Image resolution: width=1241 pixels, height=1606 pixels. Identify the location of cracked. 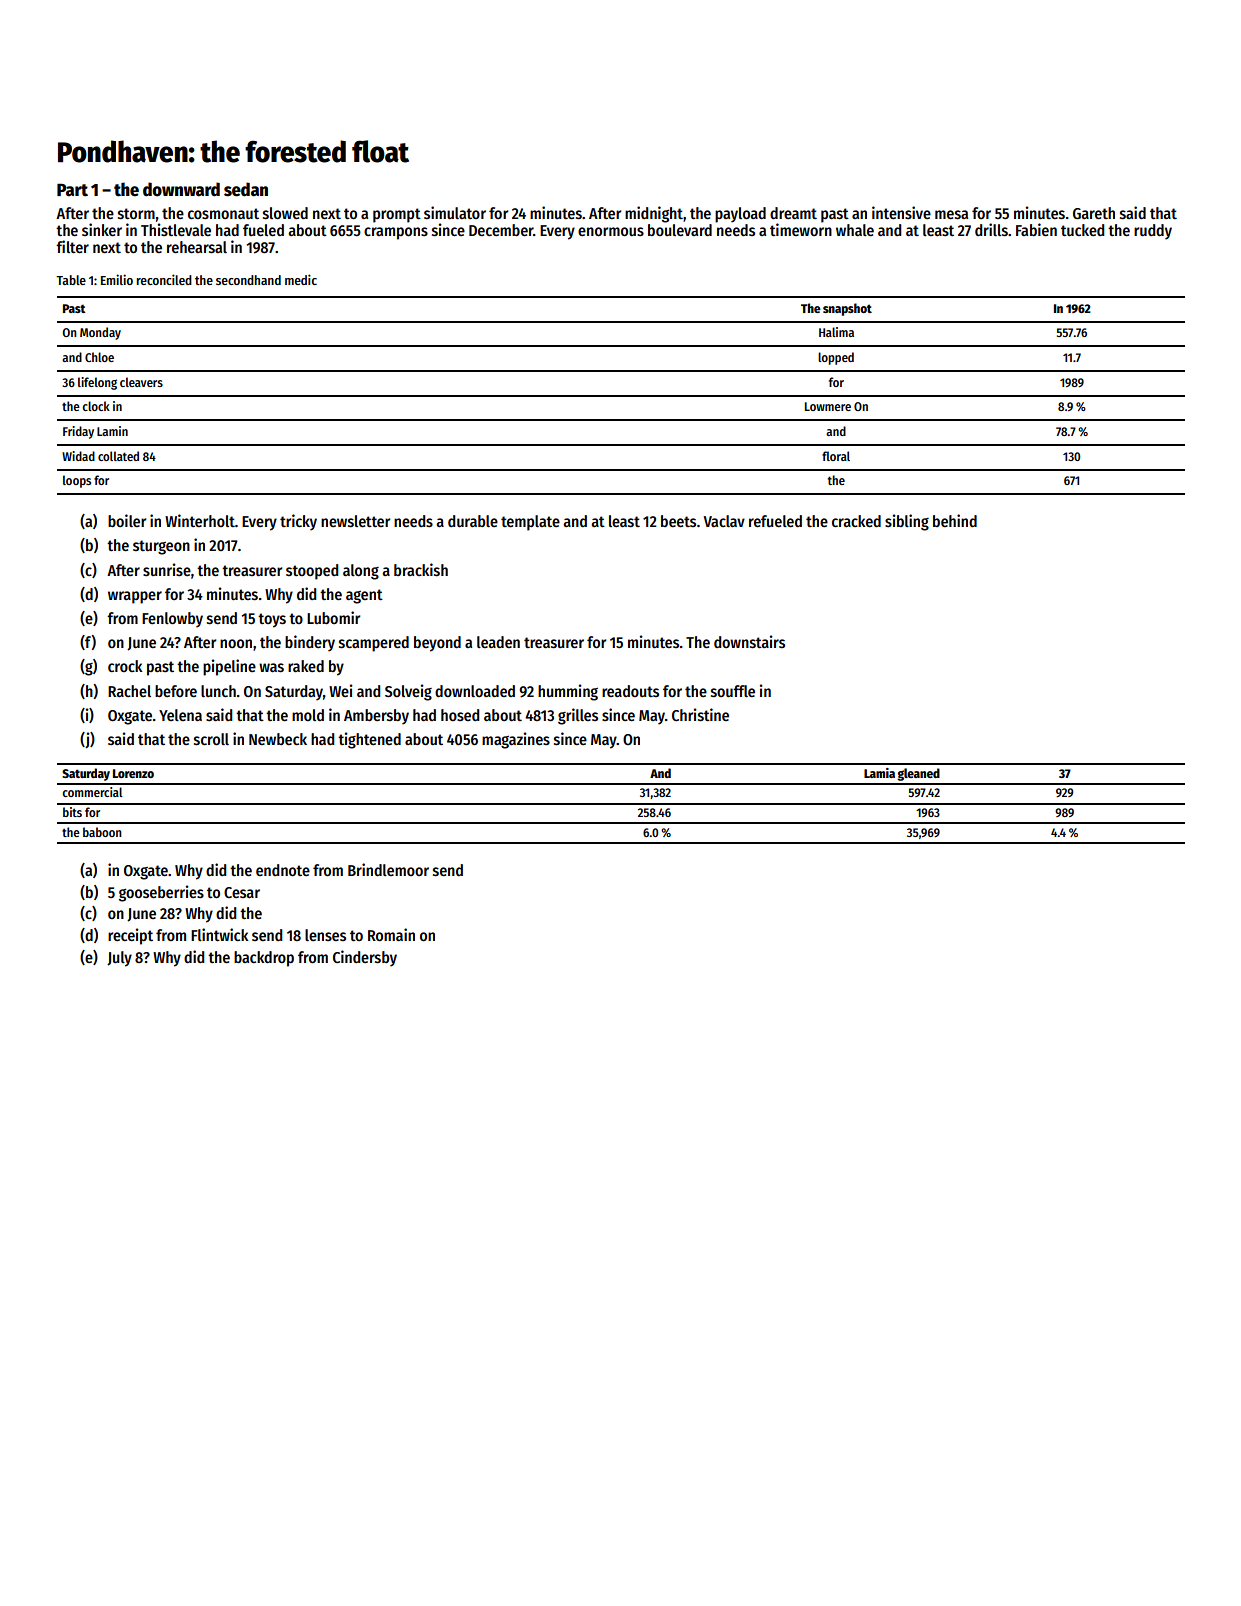
(856, 521).
